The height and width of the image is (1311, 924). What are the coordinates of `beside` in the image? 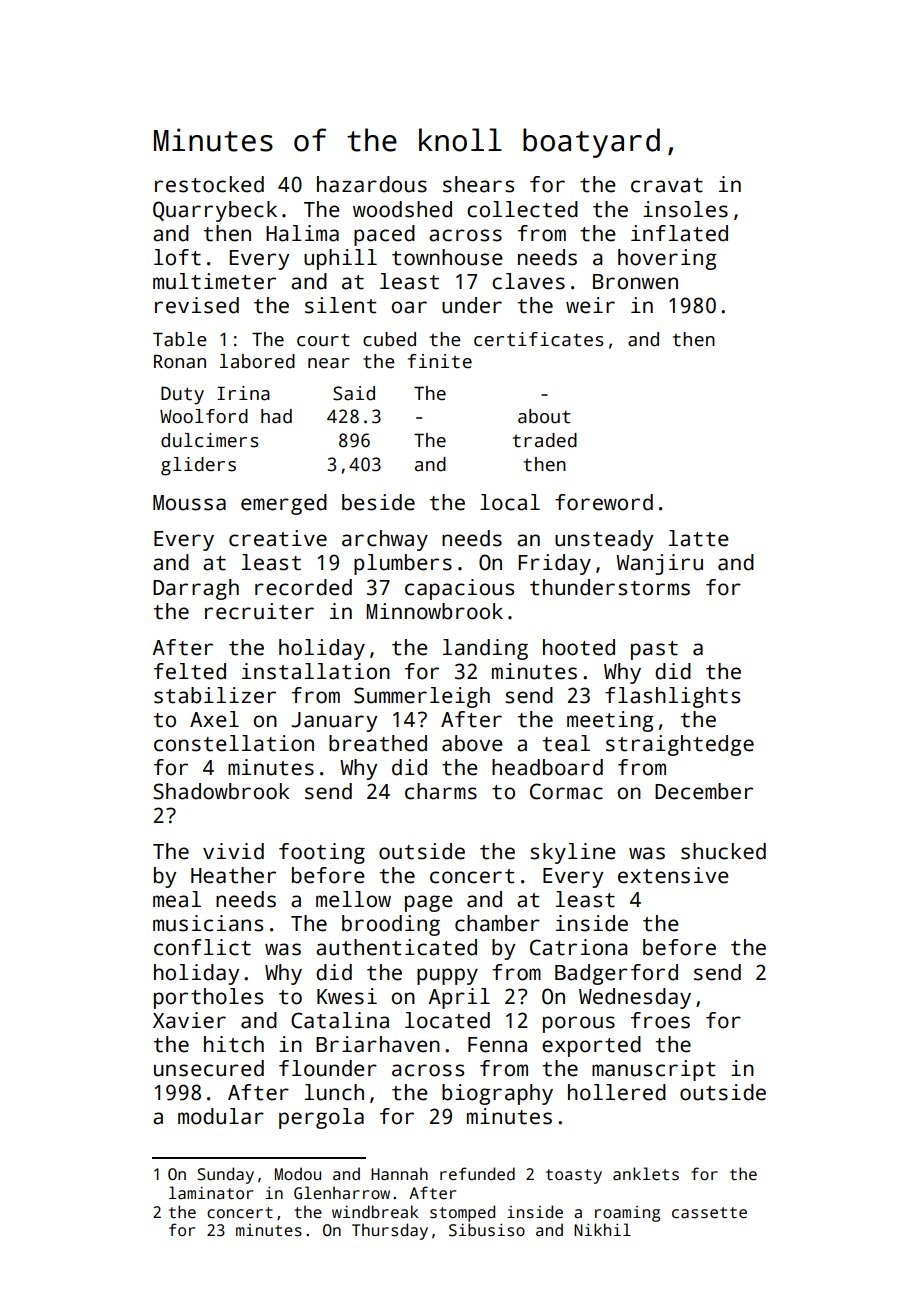 It's located at (378, 502).
